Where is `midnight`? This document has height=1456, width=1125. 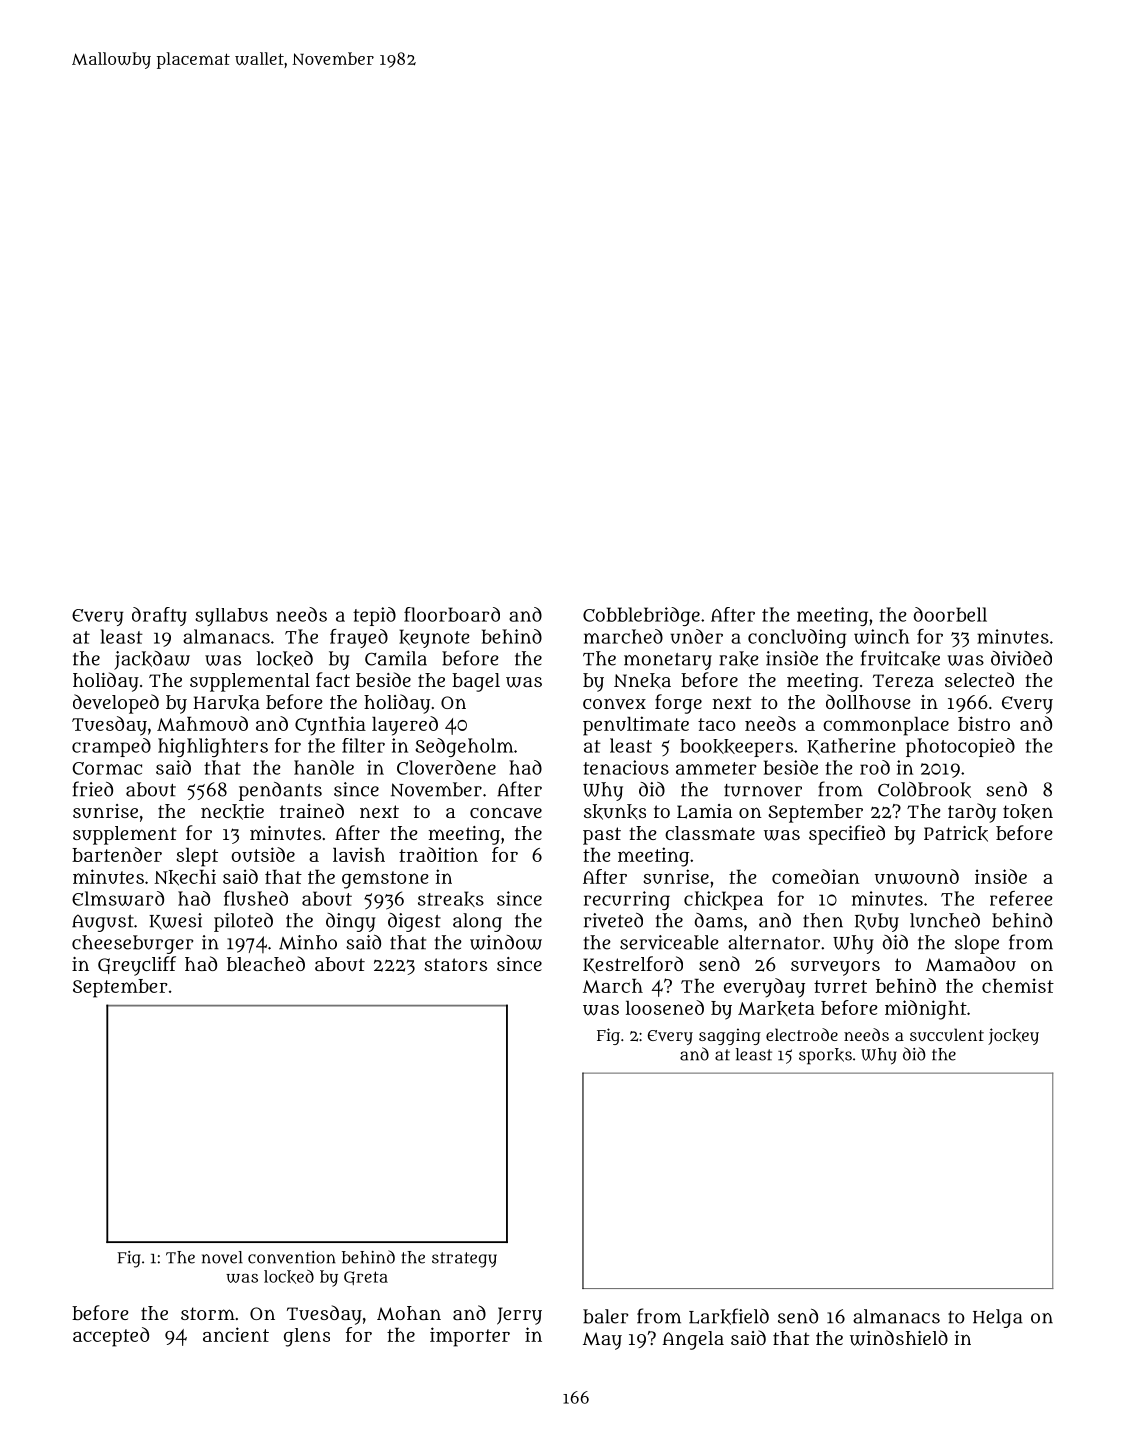 midnight is located at coordinates (926, 1010).
